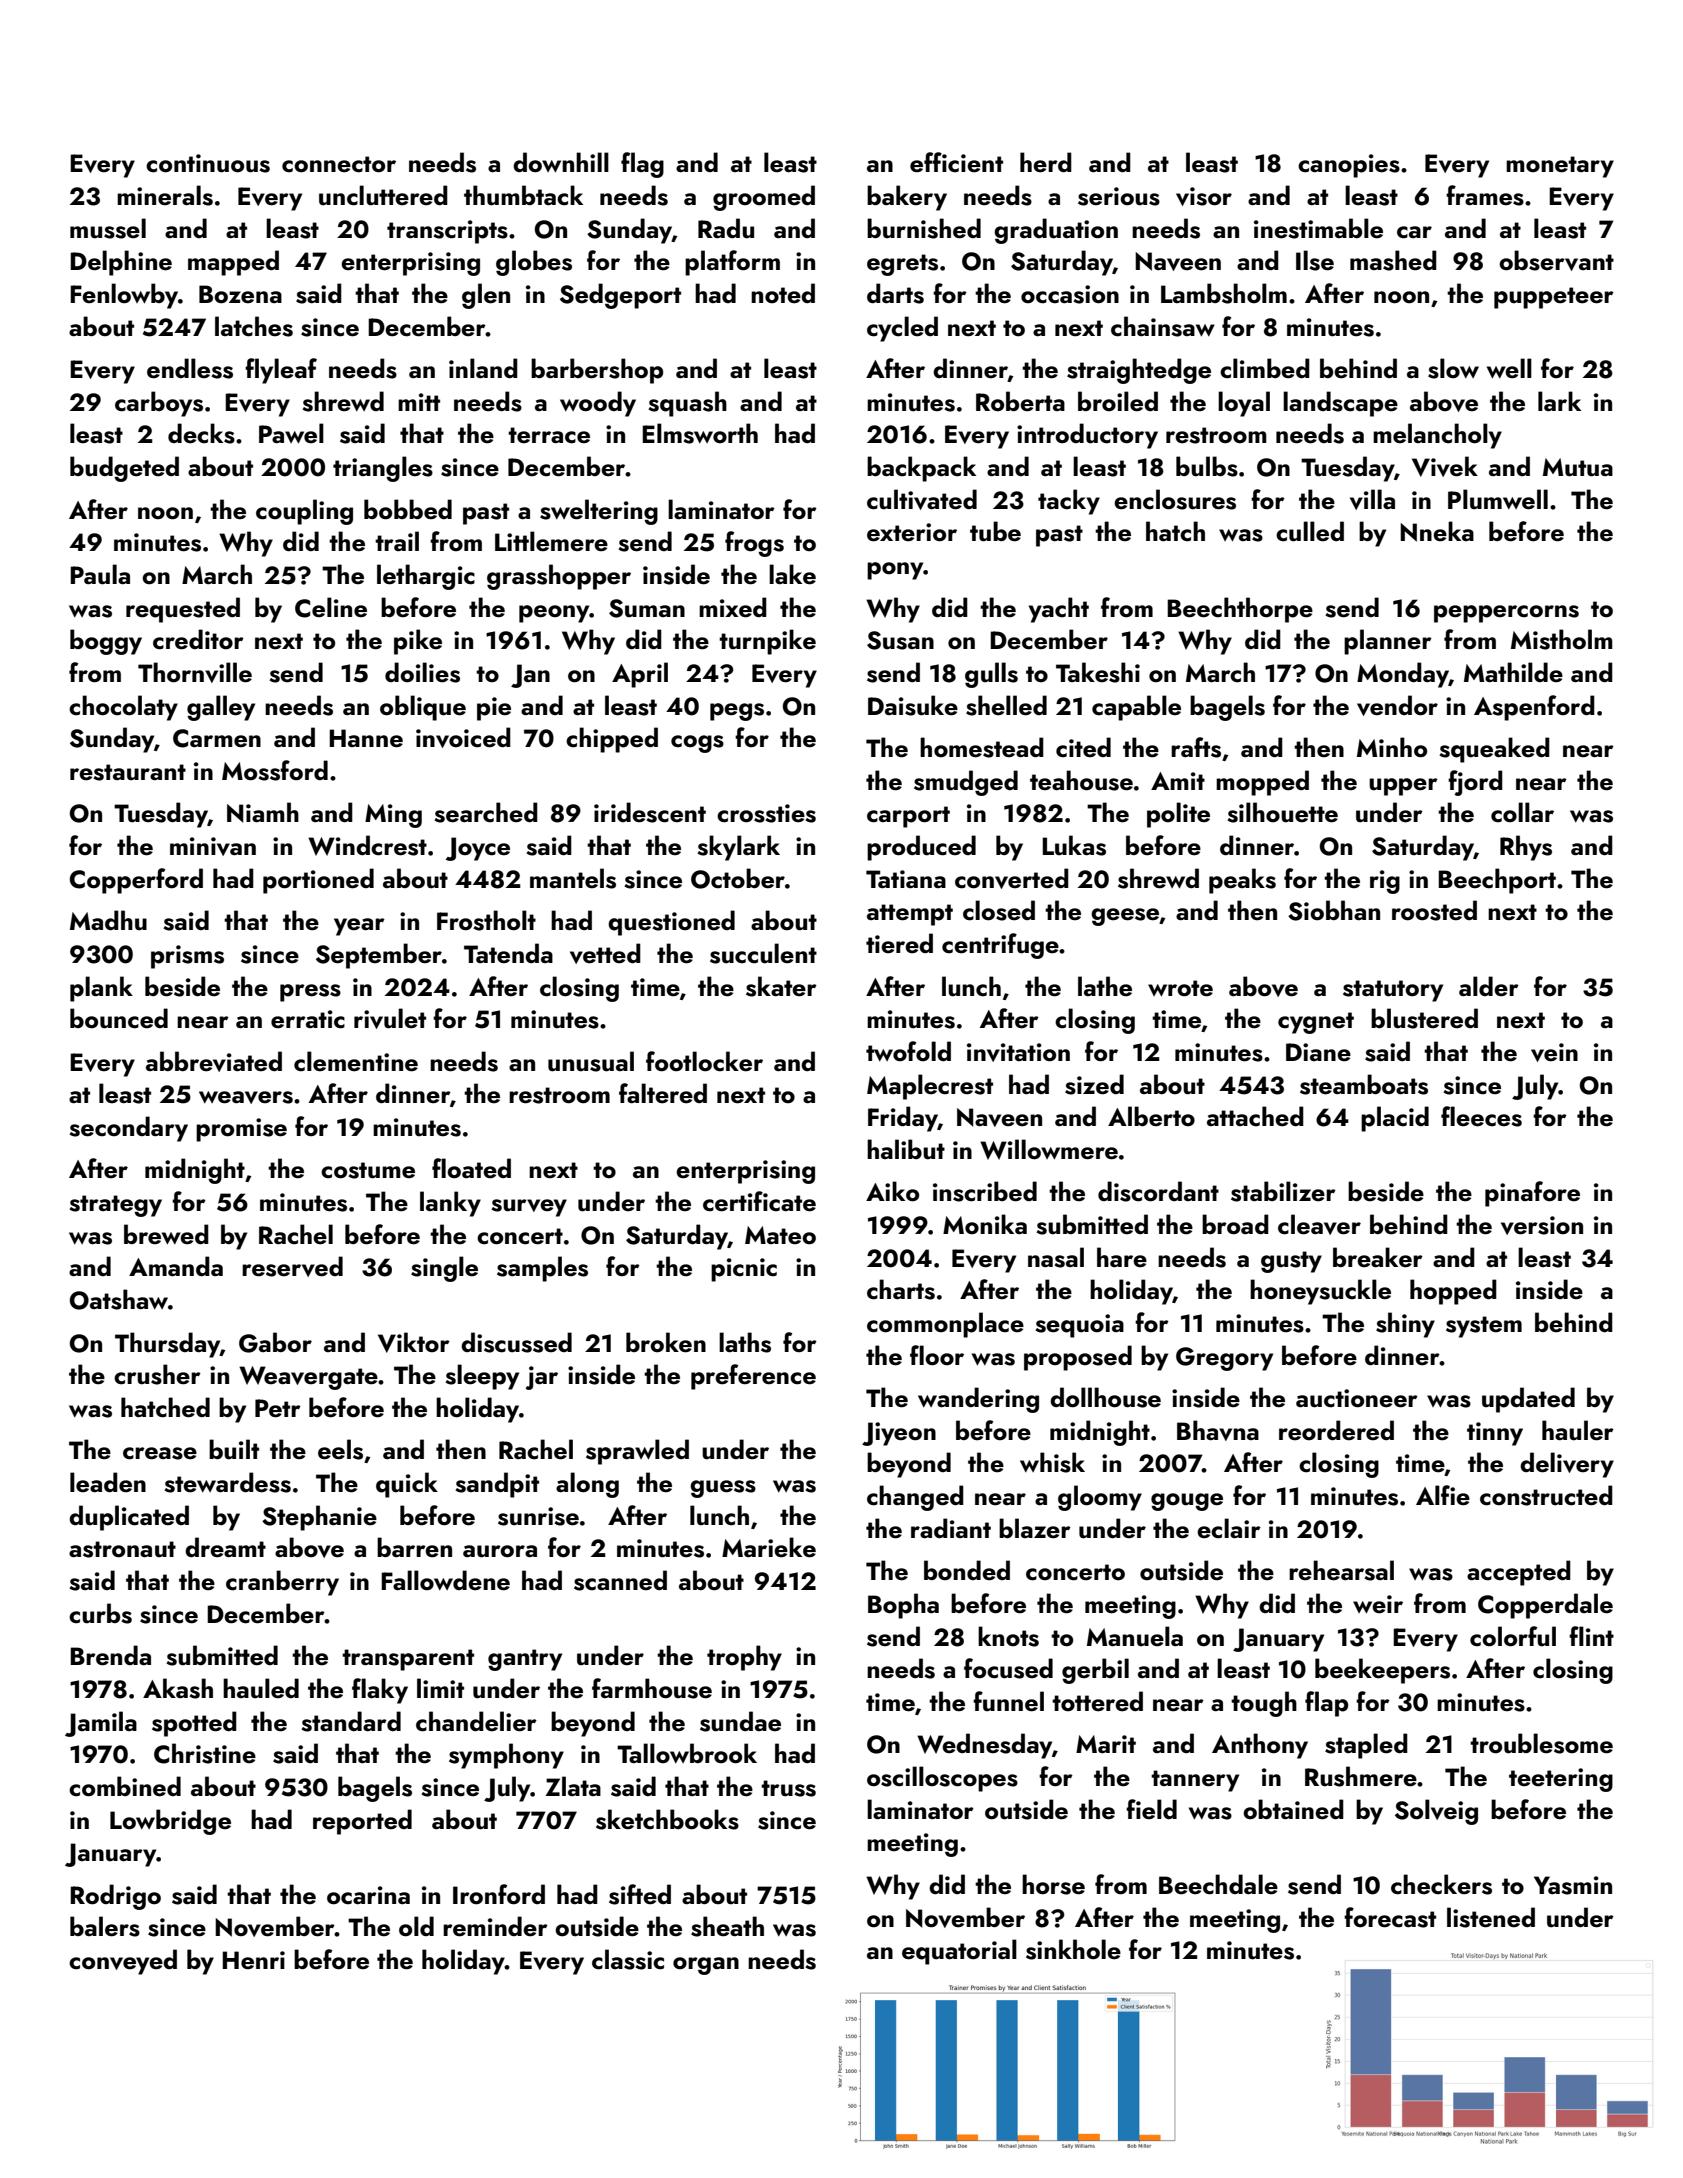 This screenshot has width=1683, height=2178. I want to click on Beechport, so click(1497, 881).
